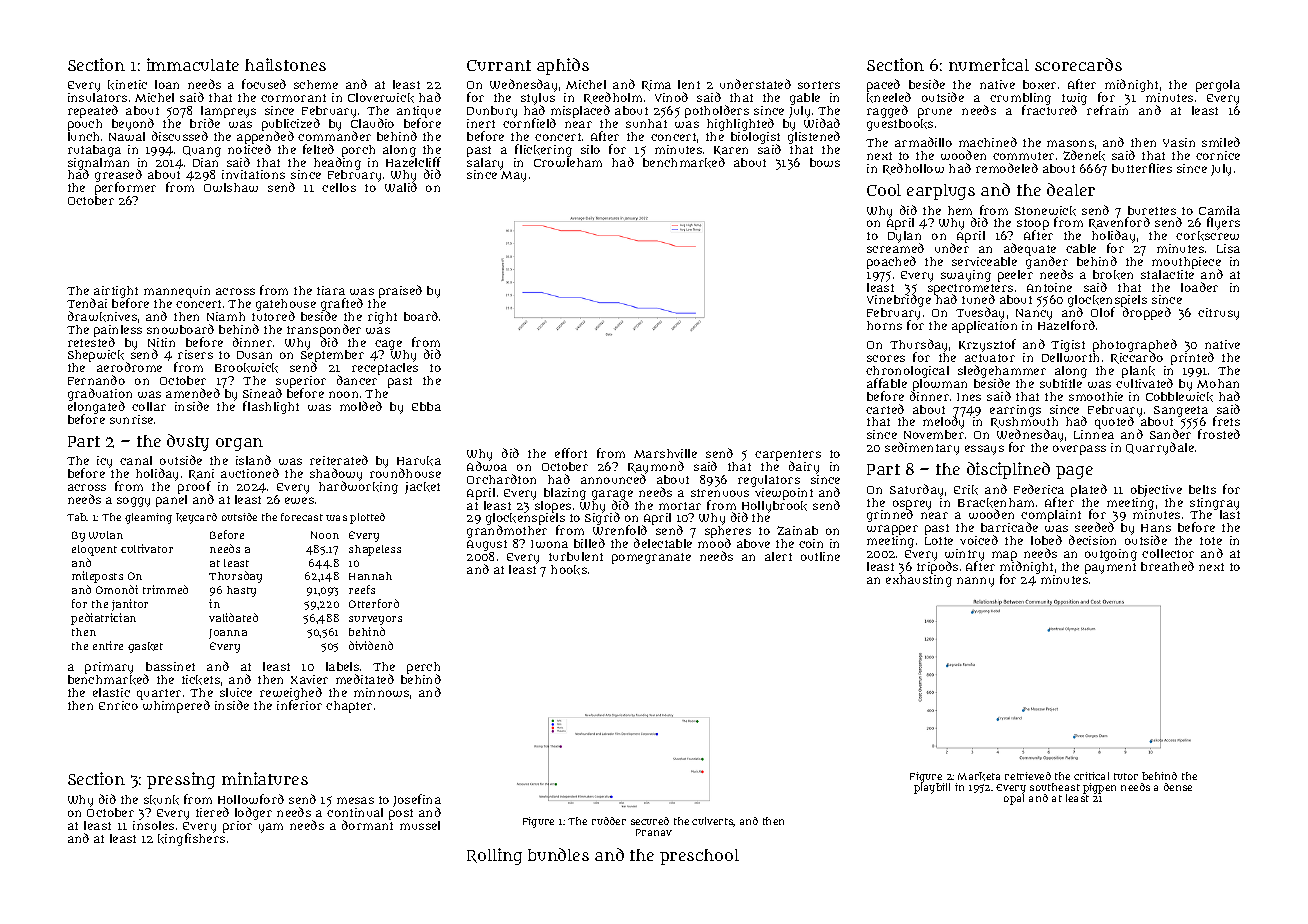 The width and height of the screenshot is (1308, 924). I want to click on dormant, so click(367, 825).
